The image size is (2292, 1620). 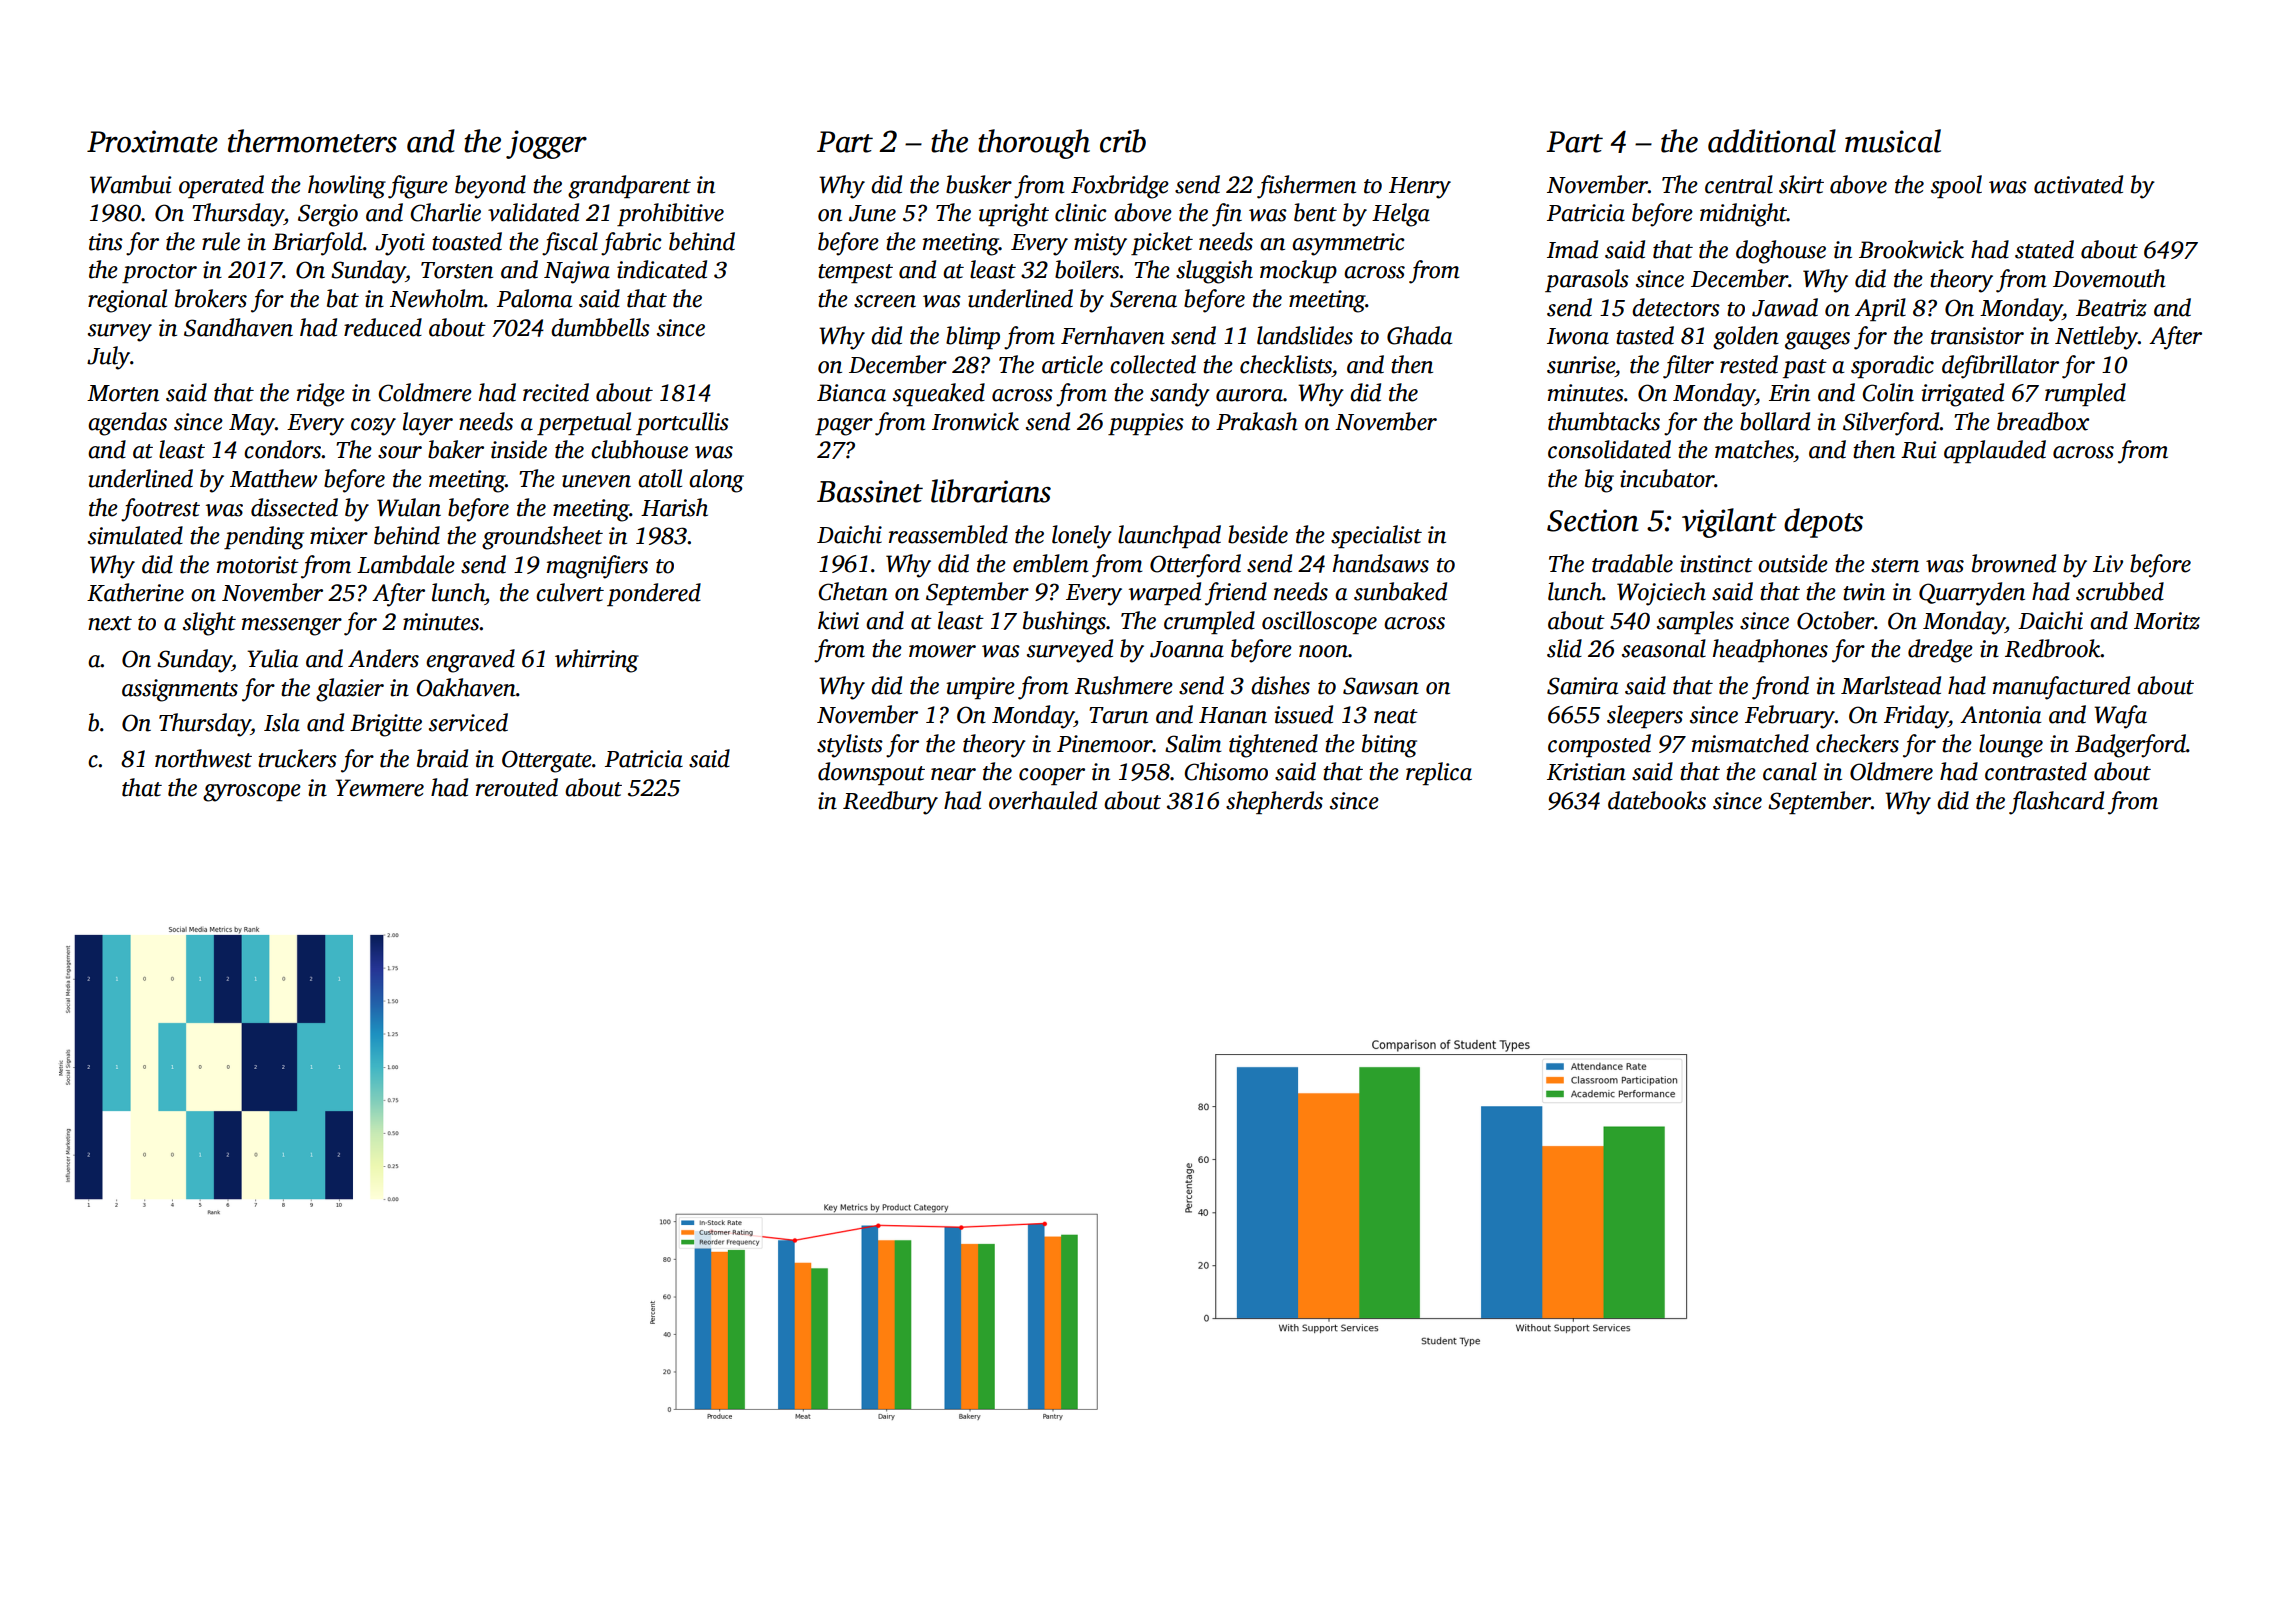 What do you see at coordinates (1657, 800) in the page?
I see `datebooks` at bounding box center [1657, 800].
